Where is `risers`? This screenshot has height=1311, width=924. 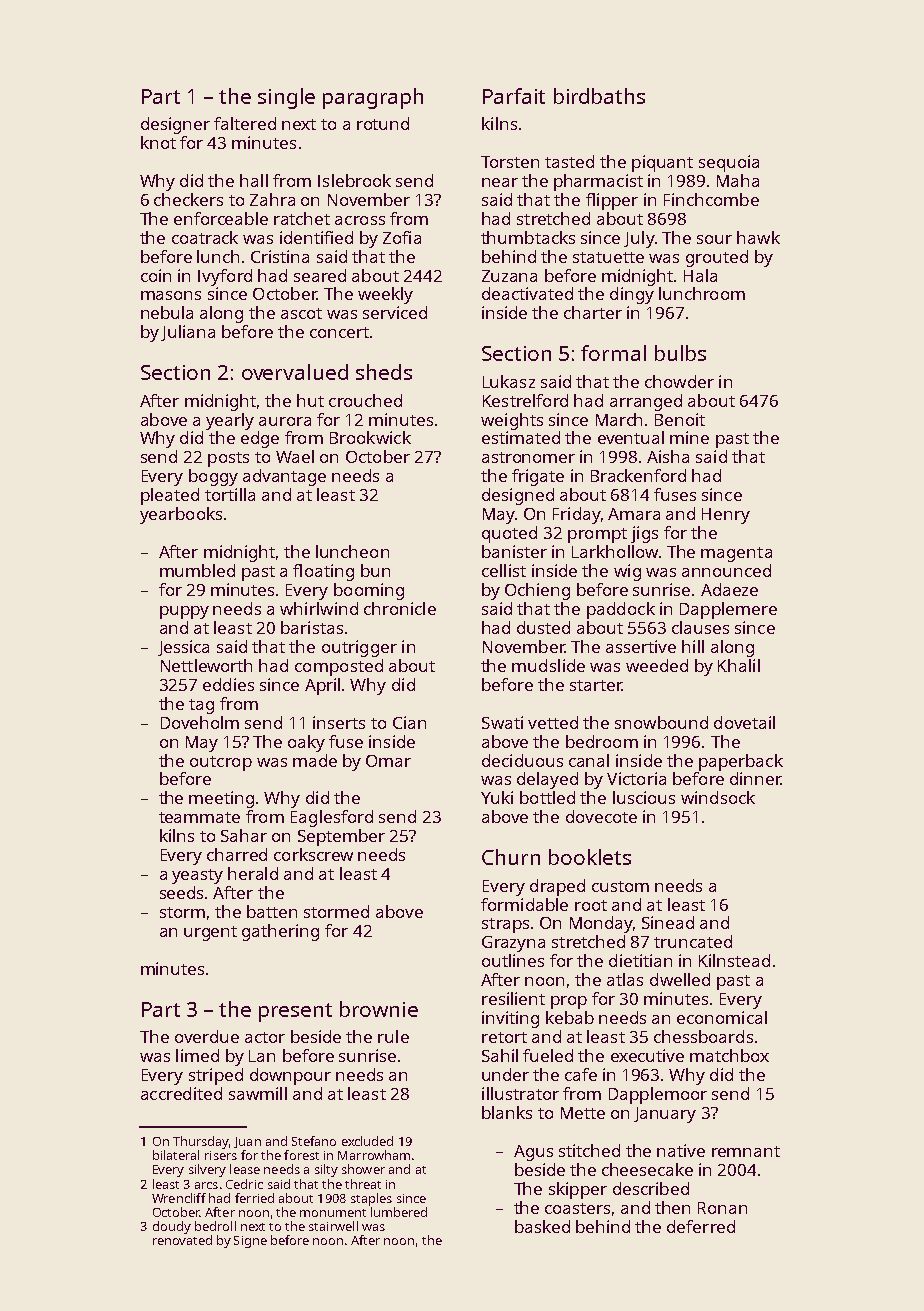
risers is located at coordinates (221, 1155).
